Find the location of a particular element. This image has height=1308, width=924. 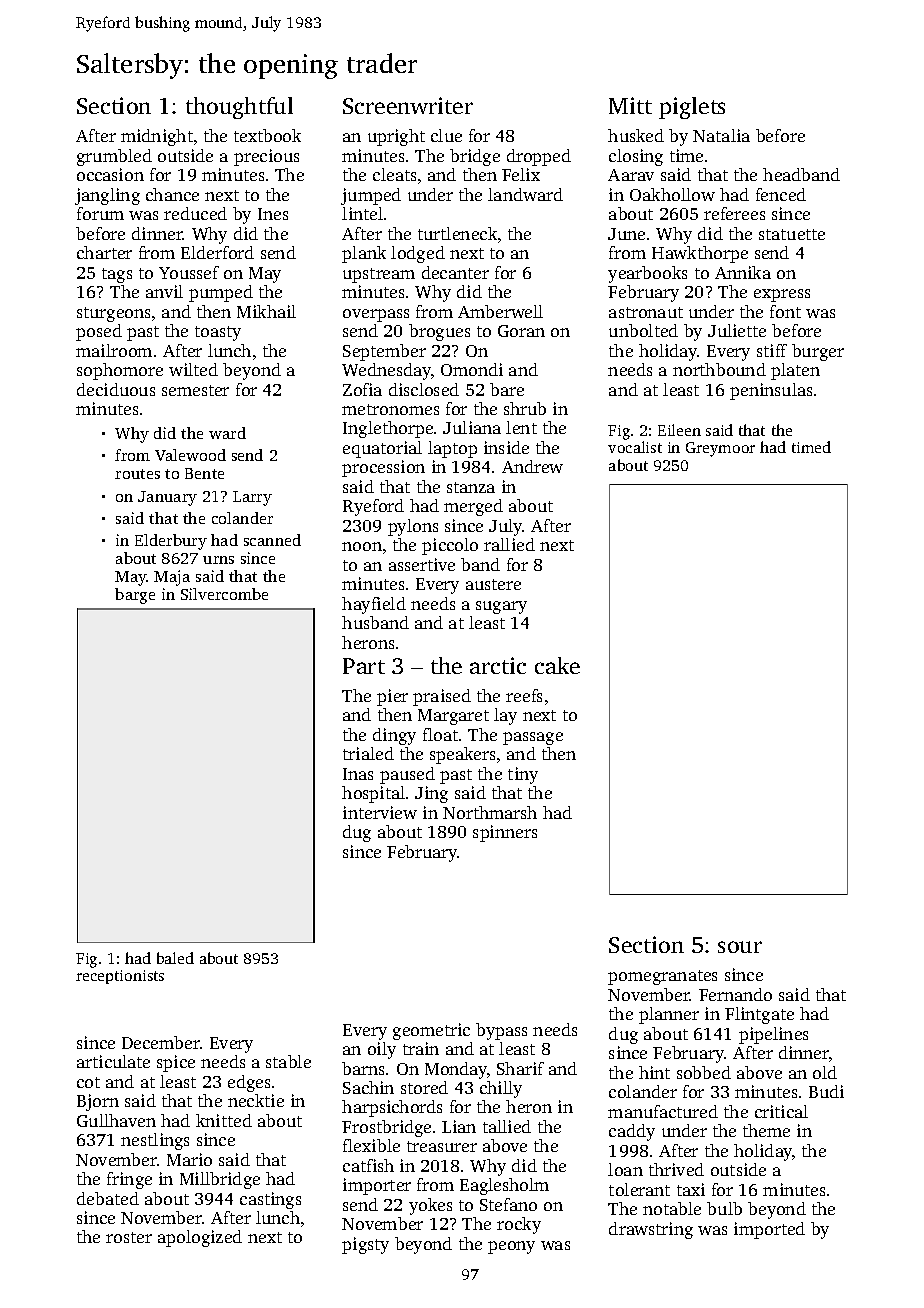

trialed is located at coordinates (368, 753).
